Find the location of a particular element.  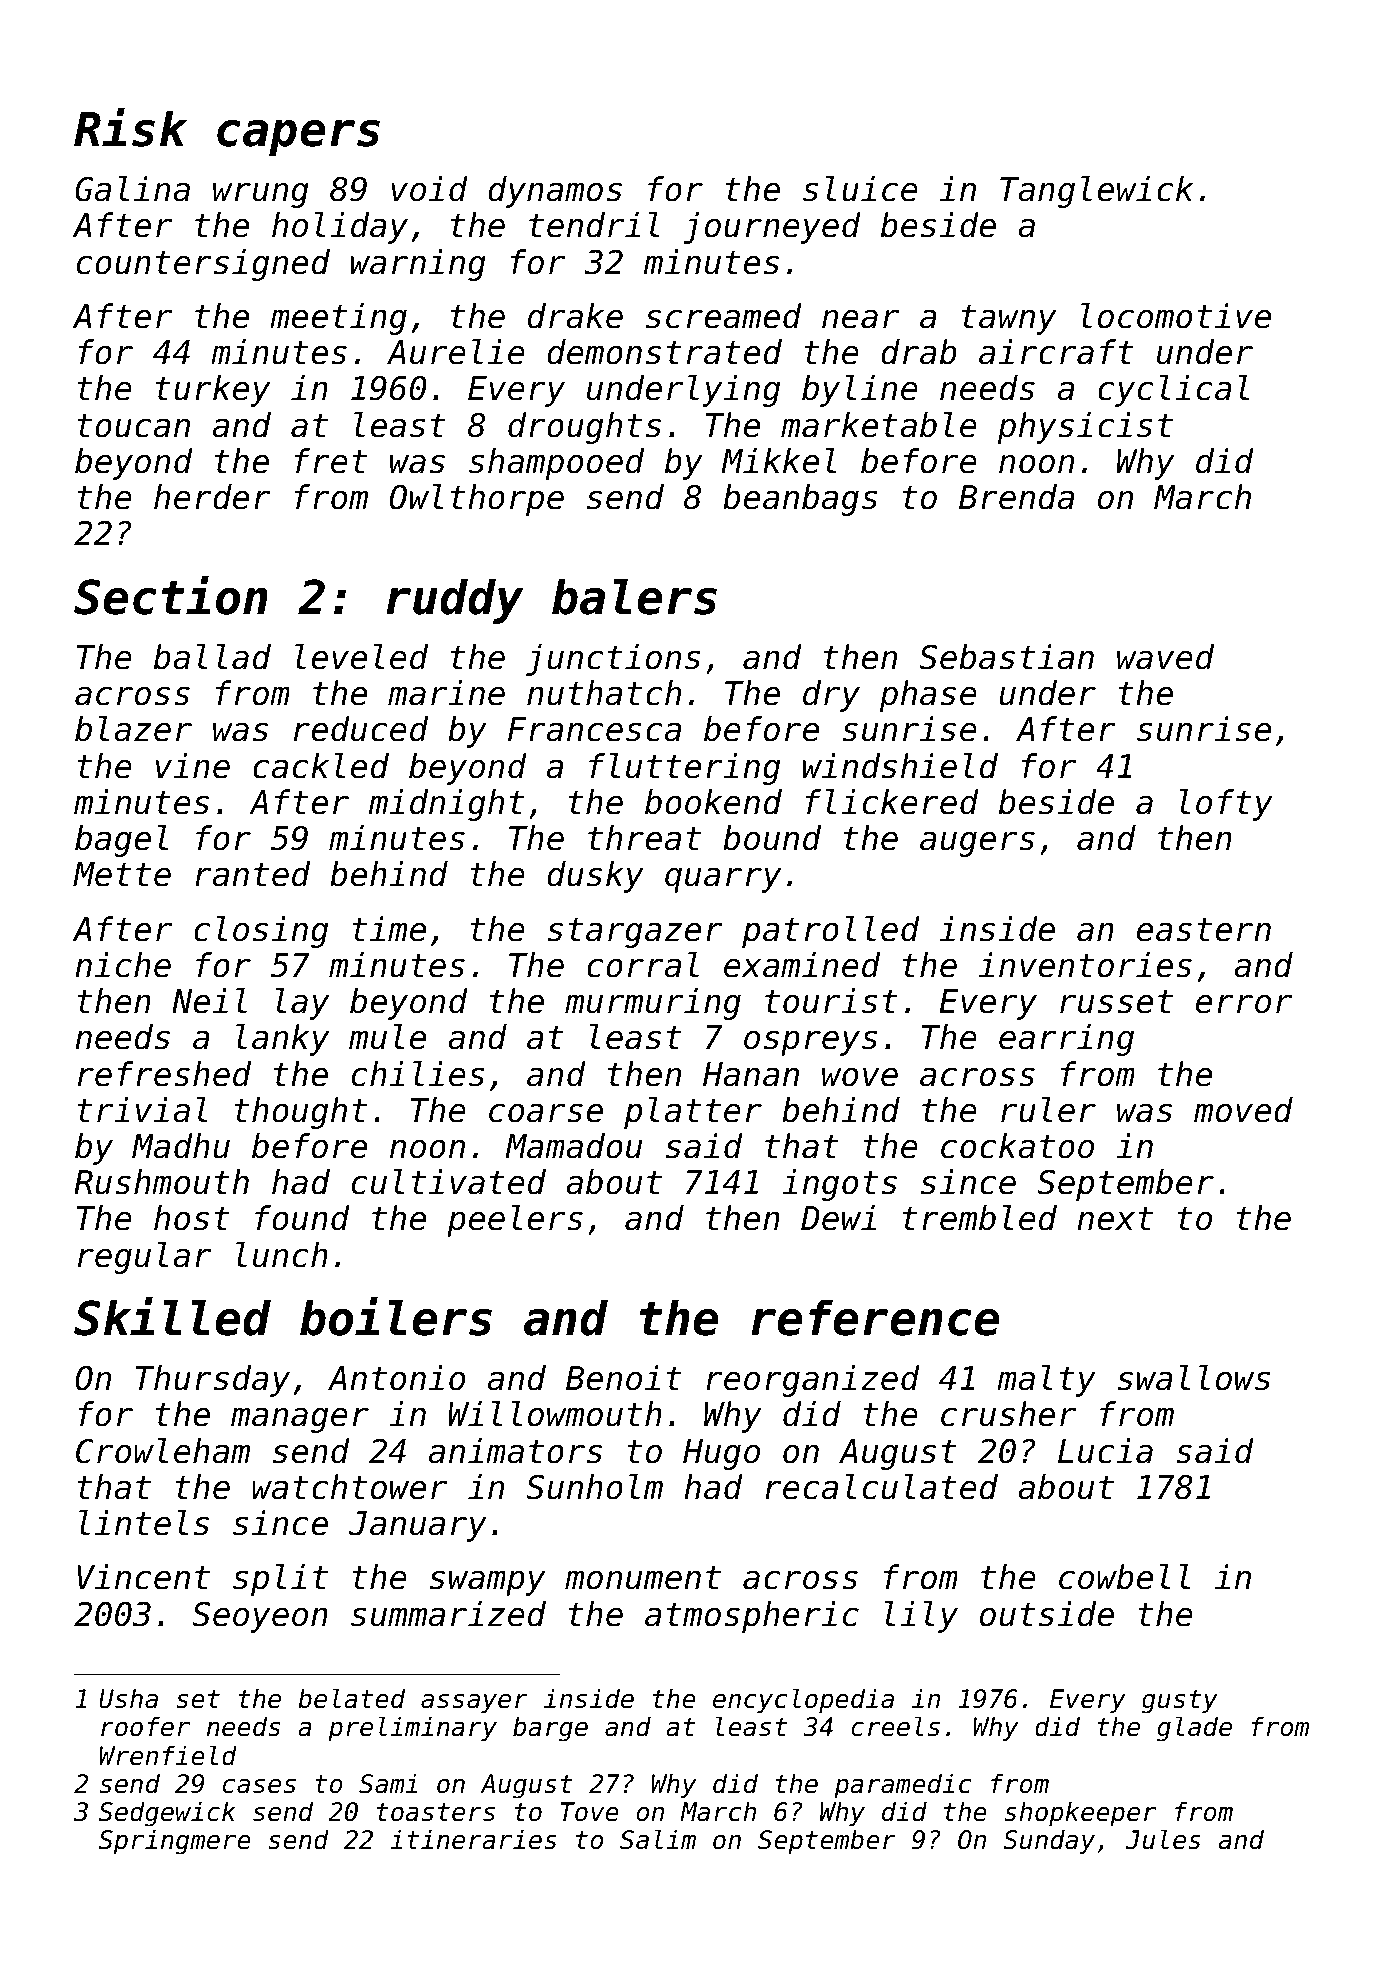

void is located at coordinates (429, 189).
